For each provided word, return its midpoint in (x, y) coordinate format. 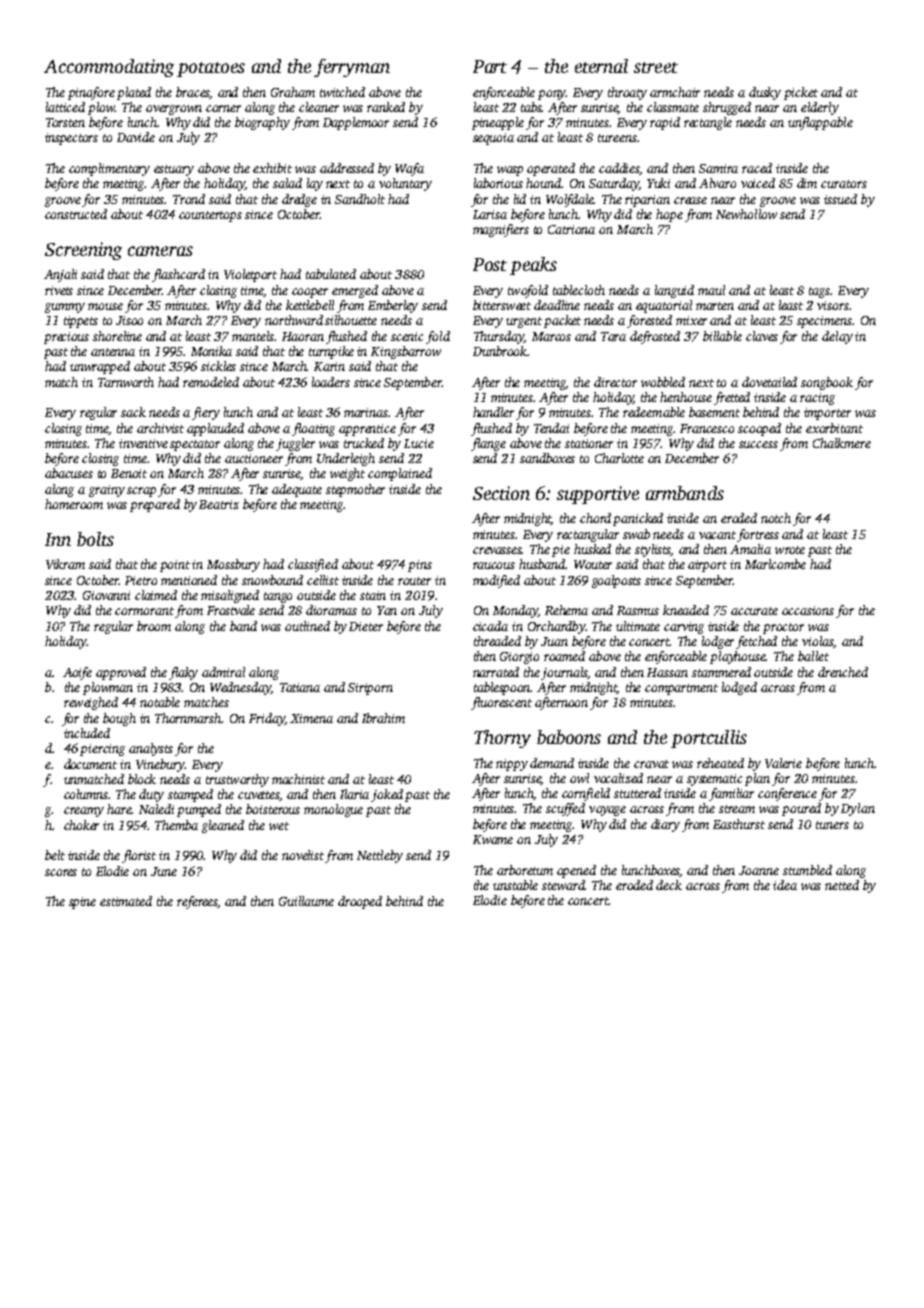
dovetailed (769, 382)
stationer (589, 443)
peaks (533, 266)
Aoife (77, 673)
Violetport (250, 275)
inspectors (71, 139)
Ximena (311, 718)
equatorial (664, 306)
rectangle (708, 123)
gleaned (223, 826)
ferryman (352, 68)
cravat (651, 764)
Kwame (493, 839)
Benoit (129, 473)
